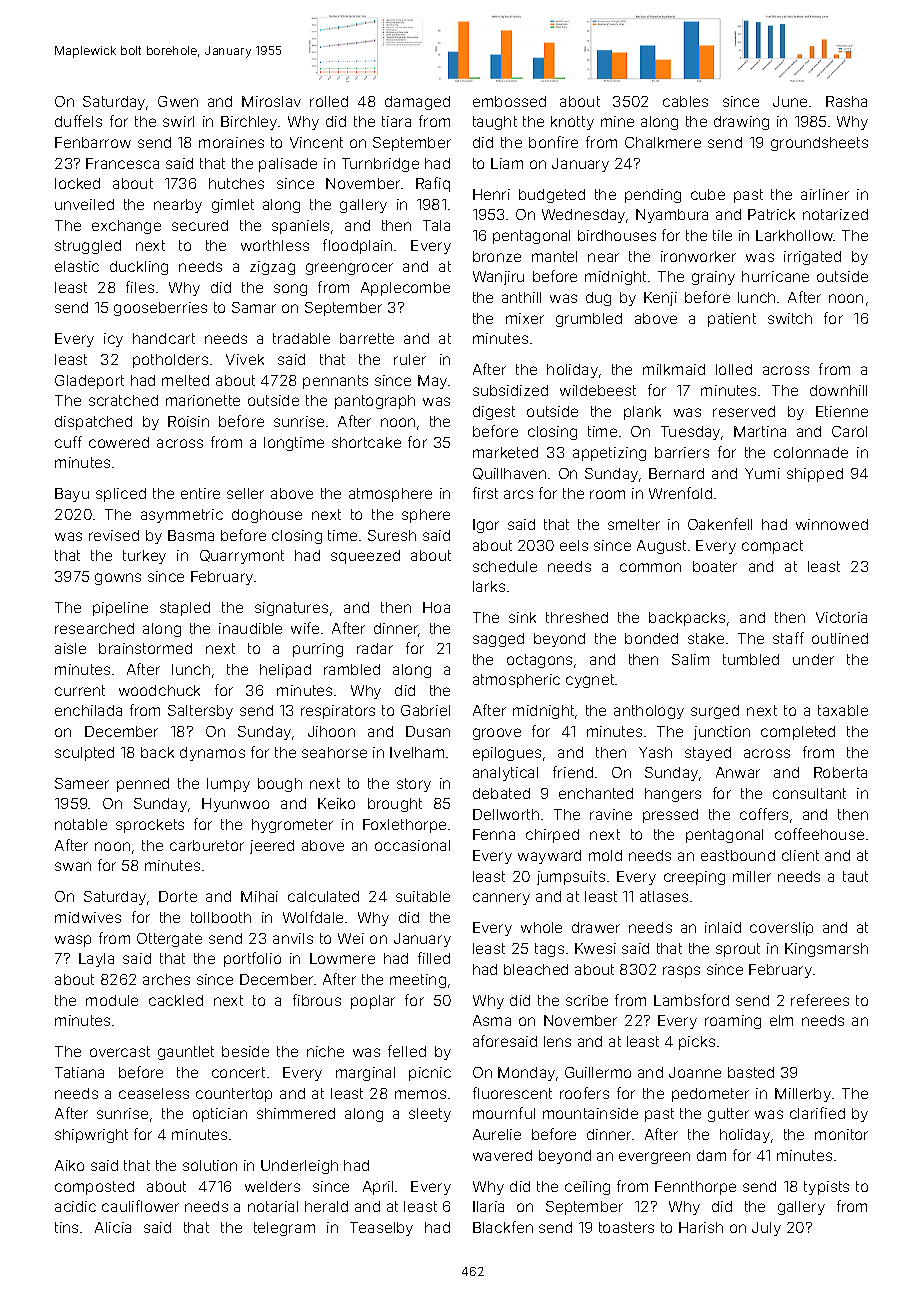 This screenshot has width=924, height=1308. Describe the element at coordinates (88, 247) in the screenshot. I see `struggled` at that location.
